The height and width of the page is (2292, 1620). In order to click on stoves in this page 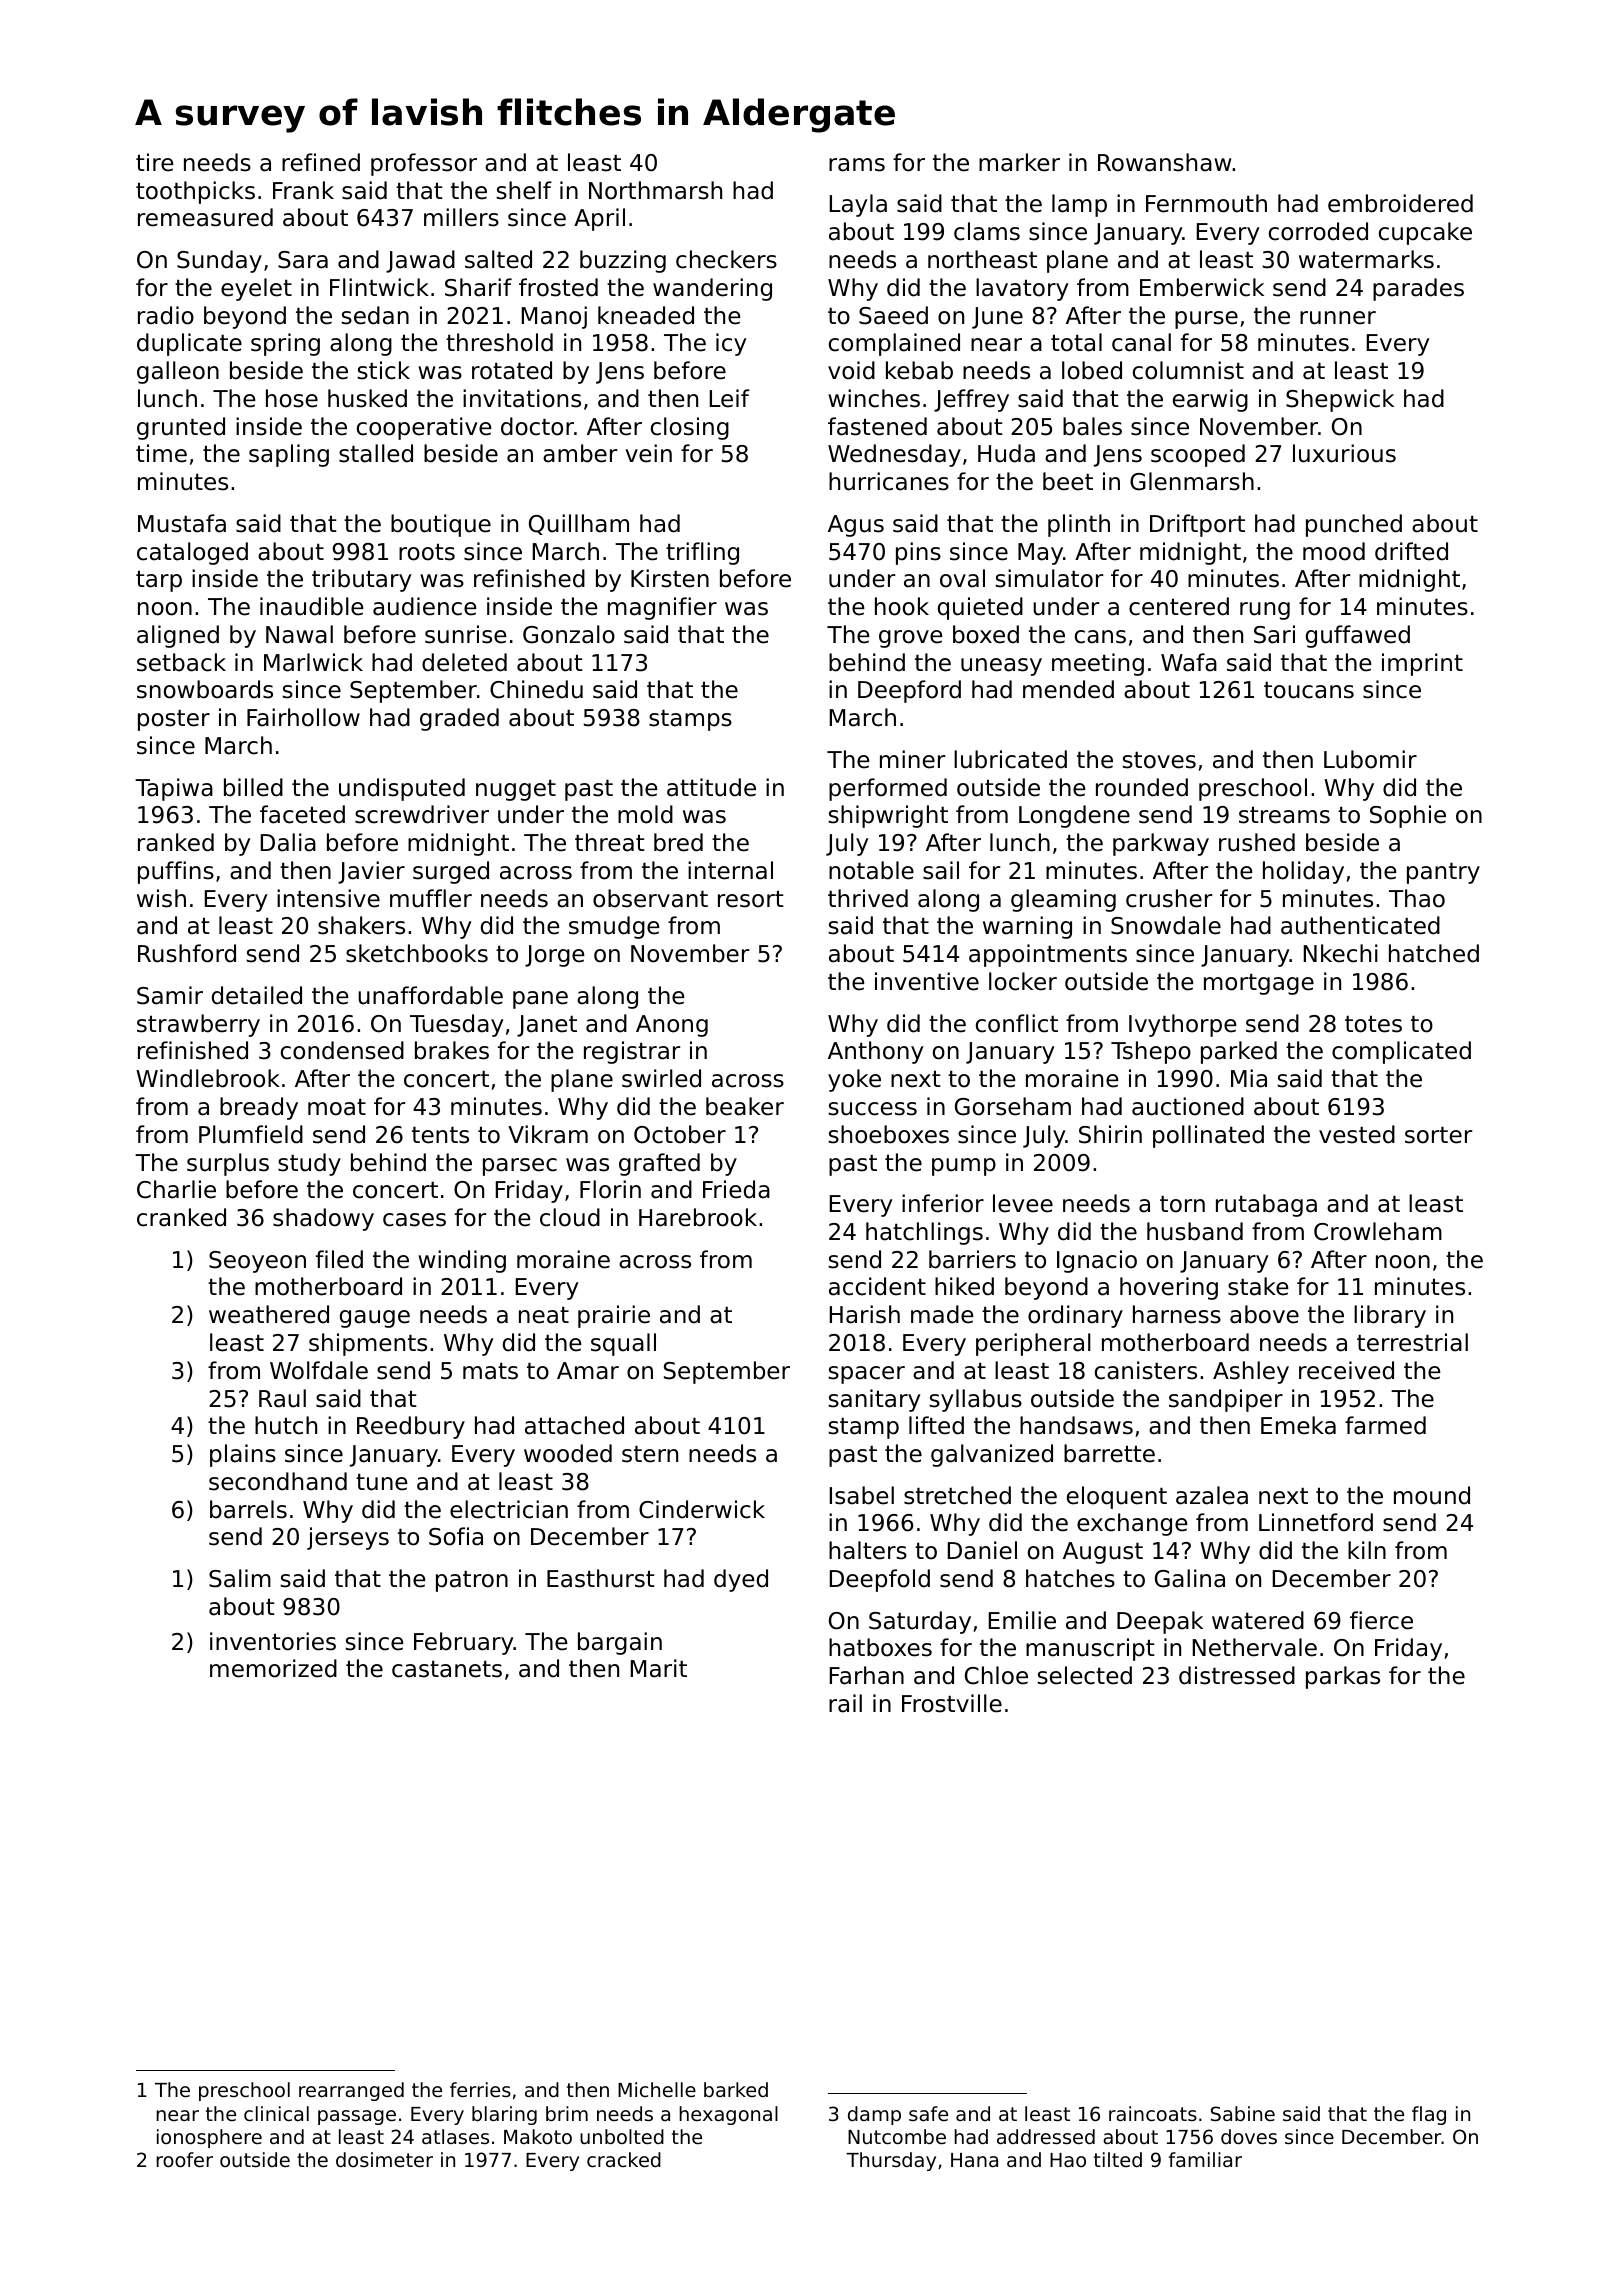, I will do `click(1159, 760)`.
